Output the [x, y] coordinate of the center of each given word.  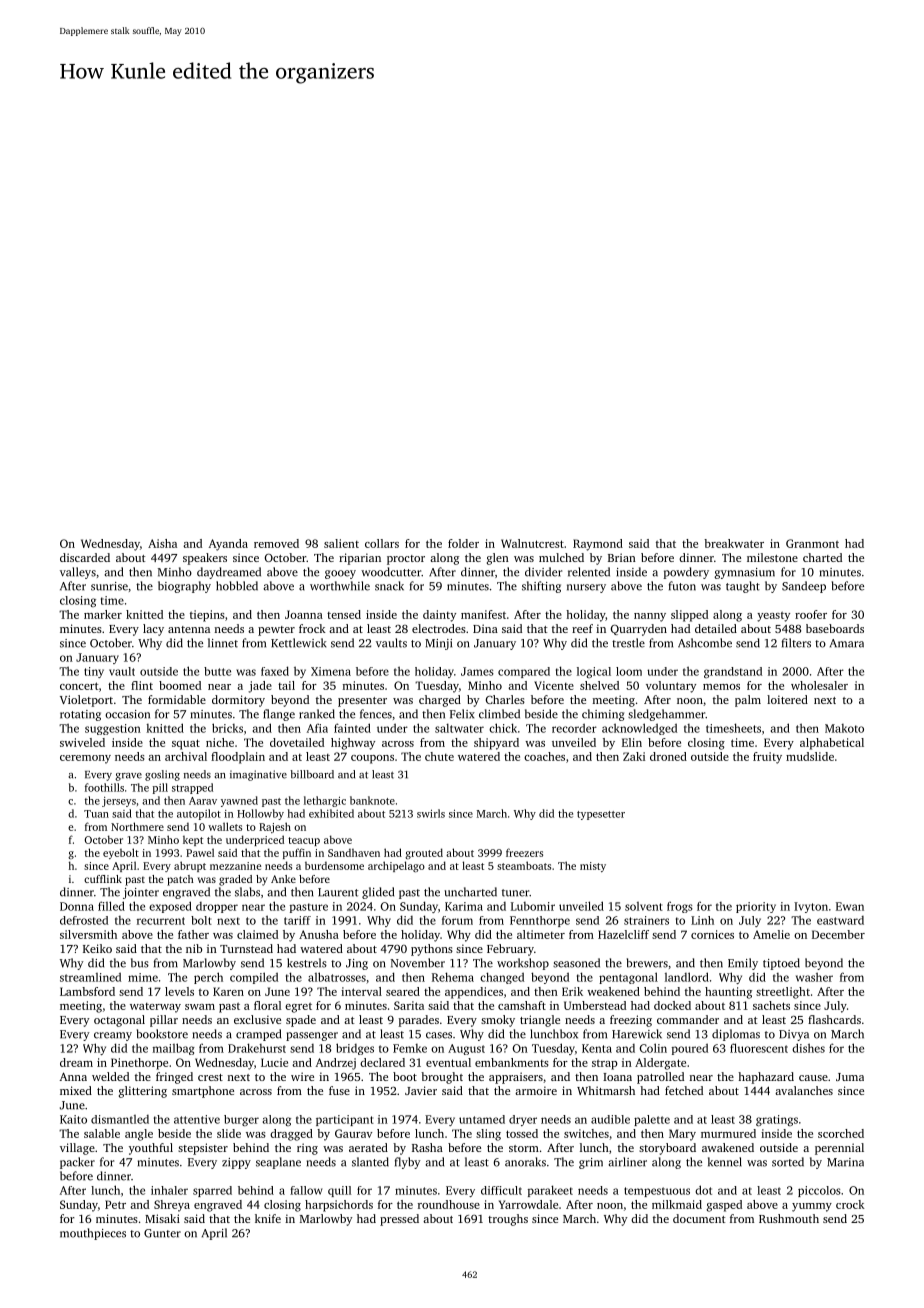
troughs [508, 1220]
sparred [212, 1191]
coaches [544, 756]
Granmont [812, 543]
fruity [767, 758]
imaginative [258, 775]
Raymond [598, 545]
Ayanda [228, 545]
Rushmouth [789, 1218]
